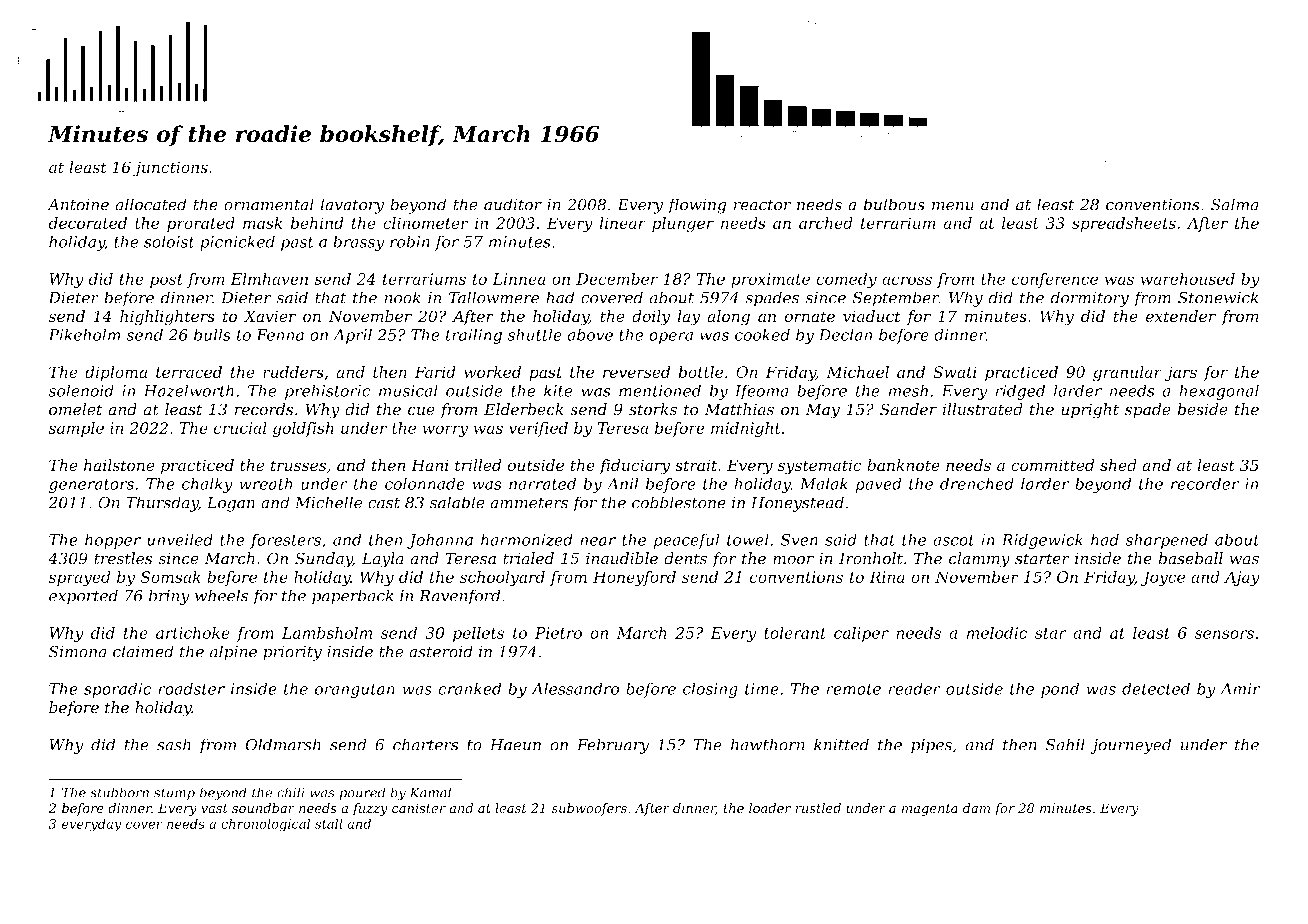 This screenshot has height=924, width=1308. Describe the element at coordinates (1118, 465) in the screenshot. I see `shed` at that location.
